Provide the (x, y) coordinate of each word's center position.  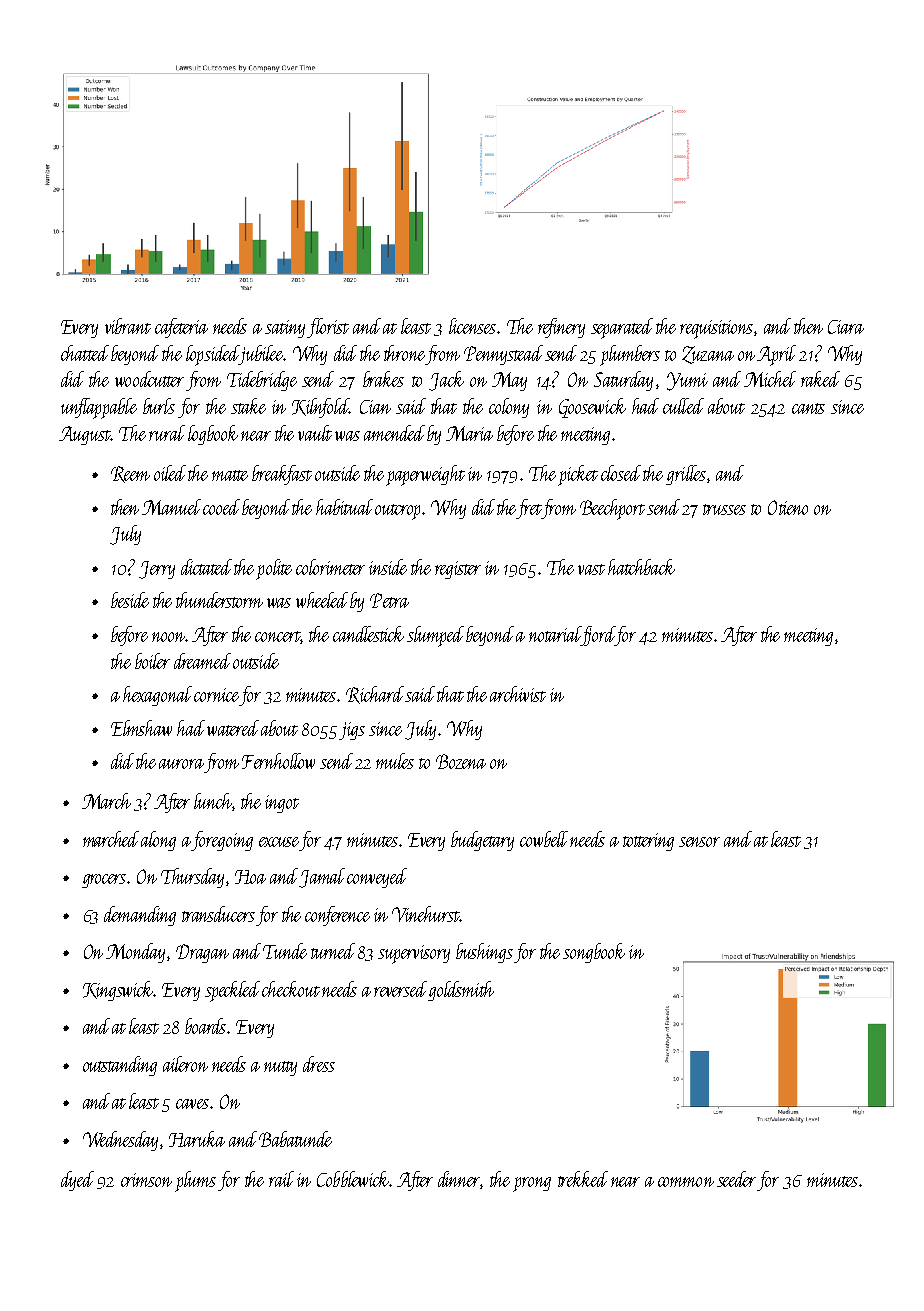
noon (168, 637)
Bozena (461, 761)
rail (281, 1179)
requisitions (716, 329)
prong (532, 1184)
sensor (699, 842)
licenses (472, 326)
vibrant (128, 326)
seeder (736, 1179)
